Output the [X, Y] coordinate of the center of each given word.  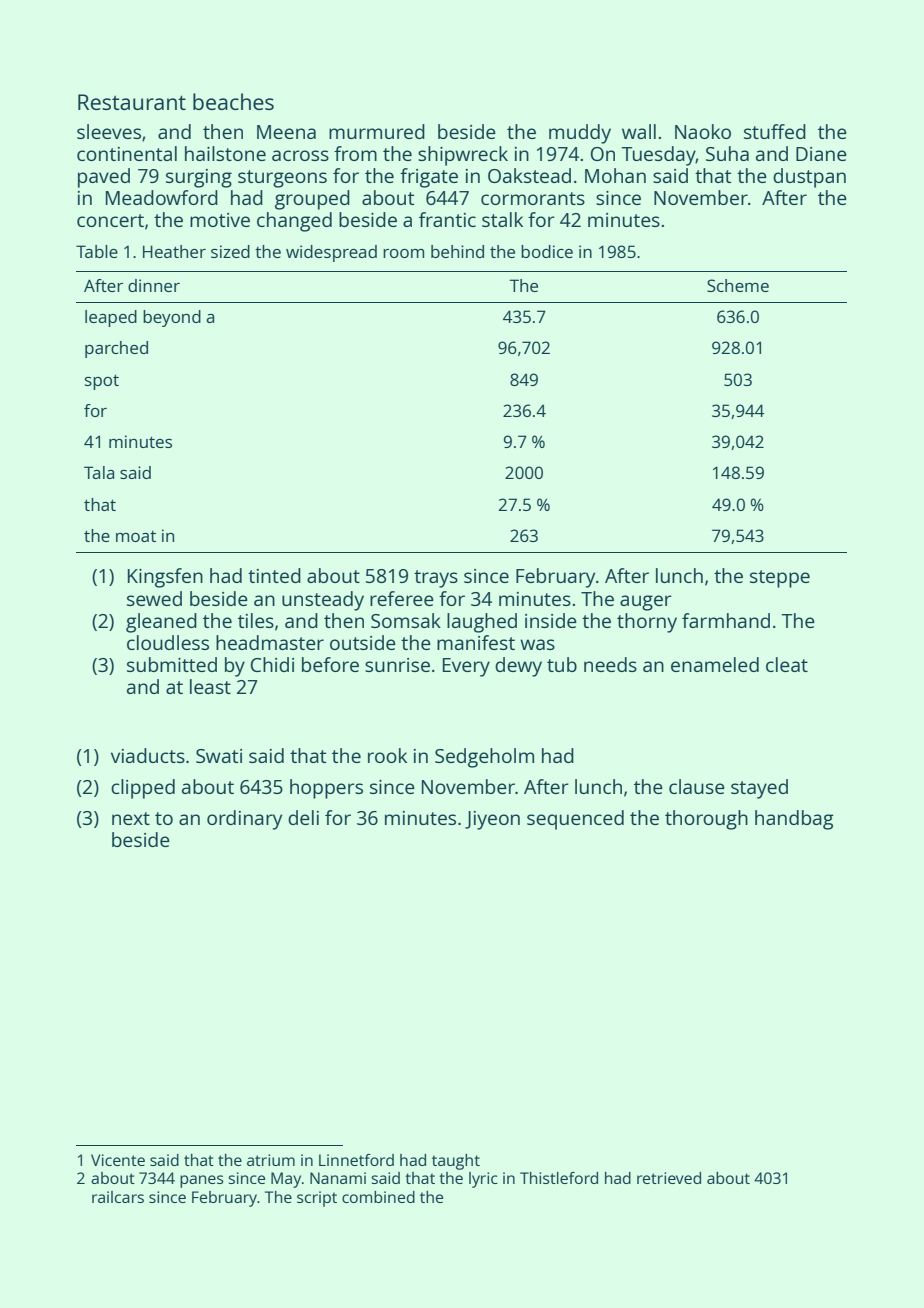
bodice [547, 251]
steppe [780, 579]
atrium [271, 1160]
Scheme [738, 285]
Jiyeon [492, 820]
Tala [99, 472]
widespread [331, 253]
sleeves [109, 131]
